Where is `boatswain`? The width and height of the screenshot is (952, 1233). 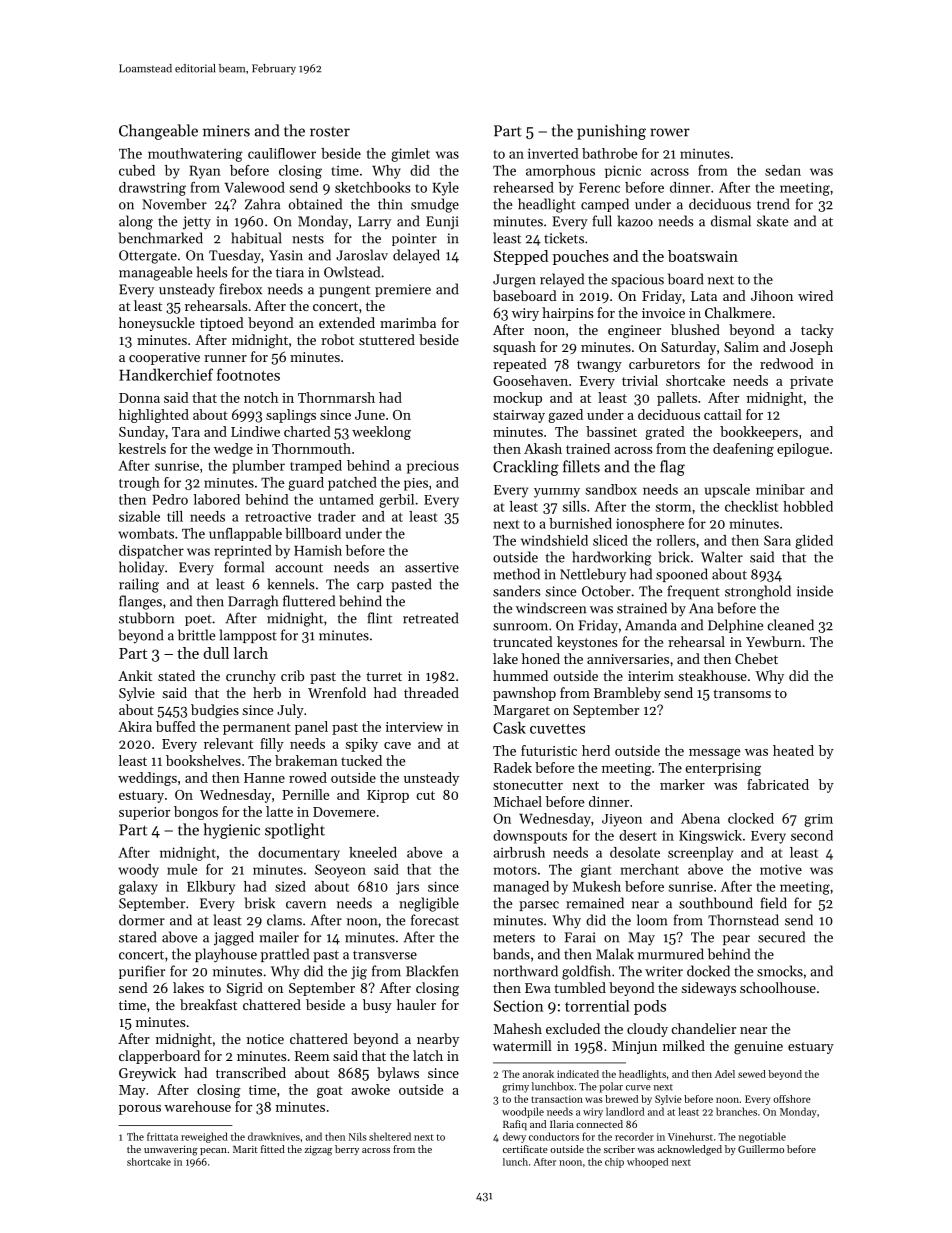 boatswain is located at coordinates (703, 256).
